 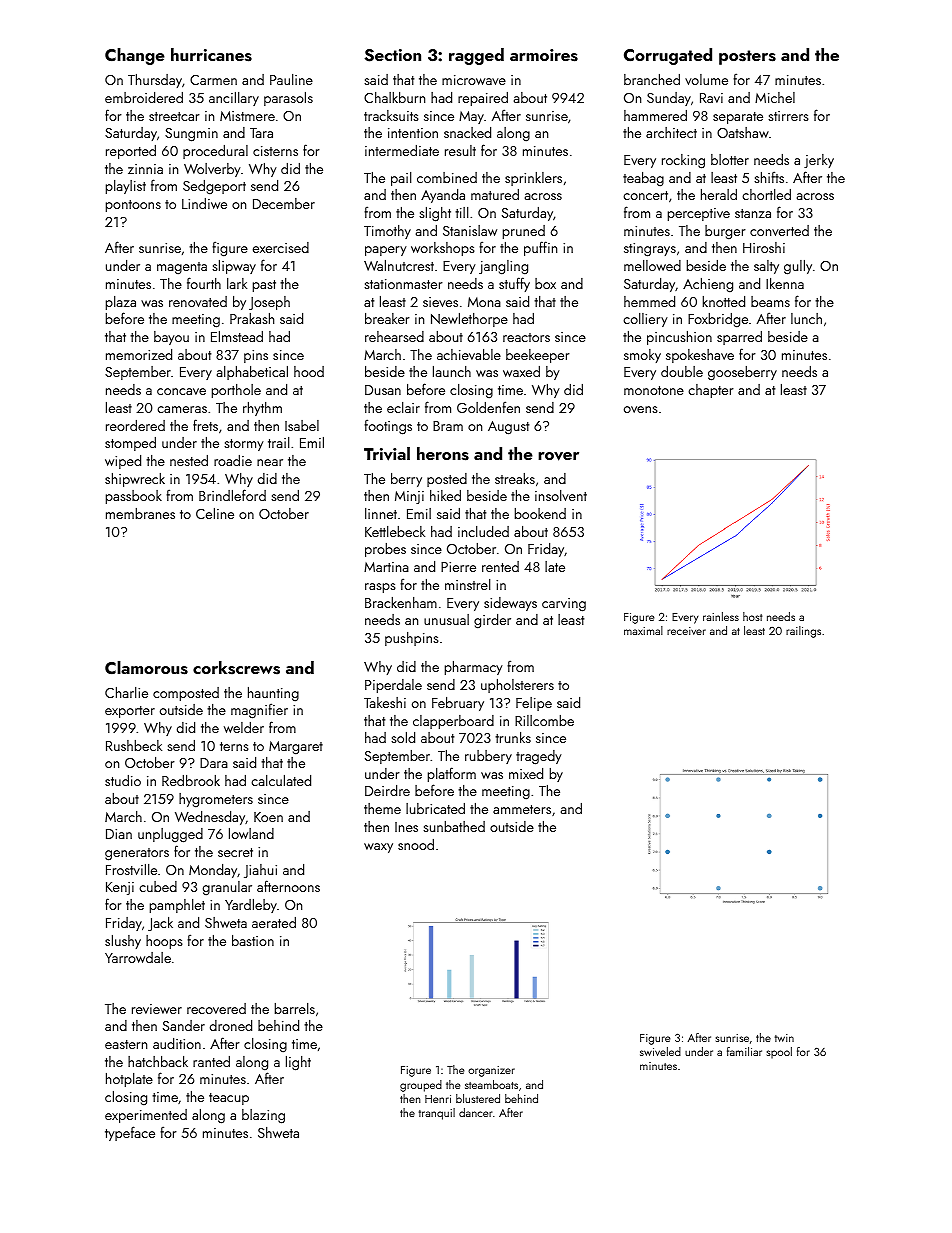 What do you see at coordinates (491, 1071) in the screenshot?
I see `organizer` at bounding box center [491, 1071].
